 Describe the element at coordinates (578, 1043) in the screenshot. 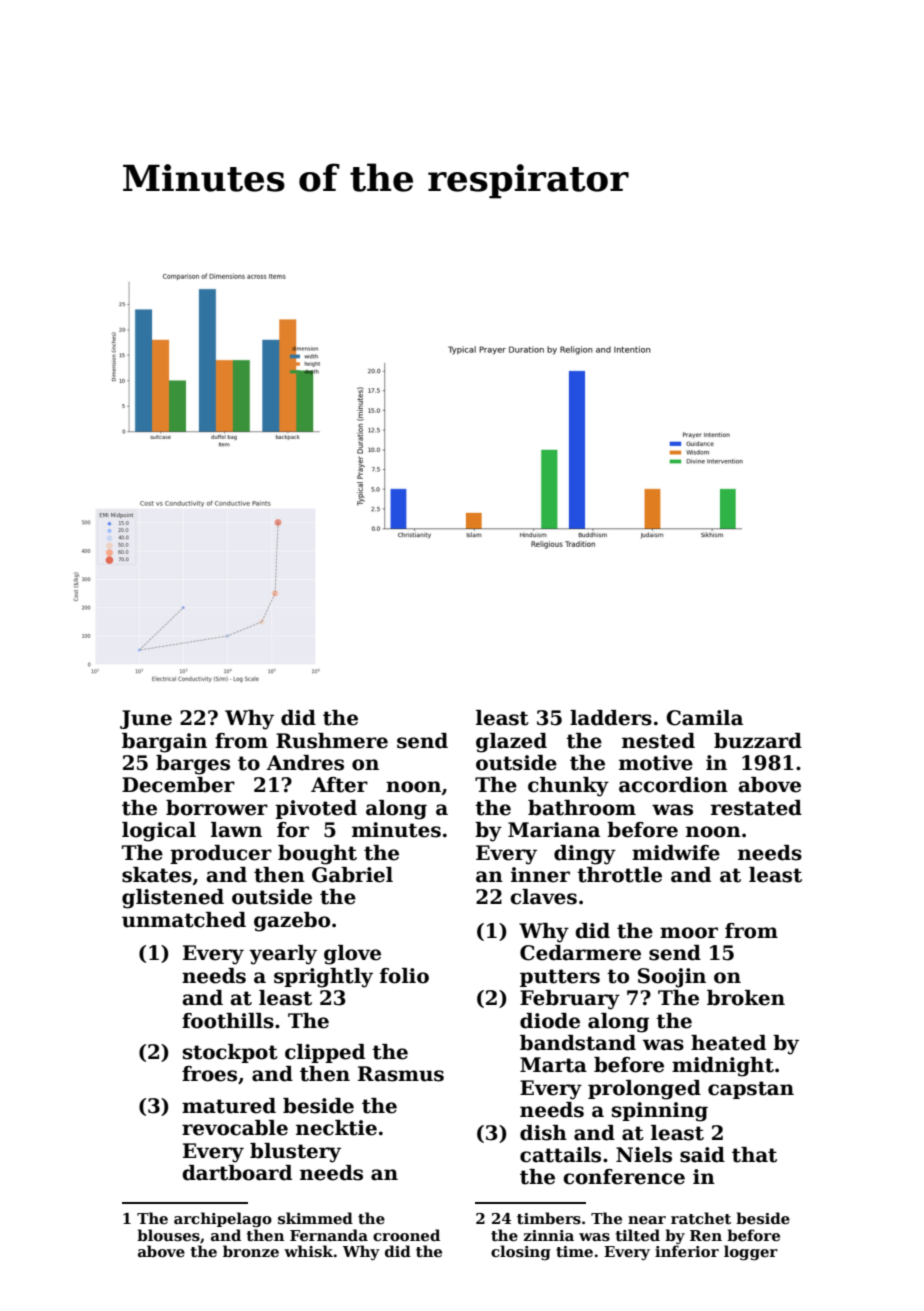

I see `bandstand` at that location.
